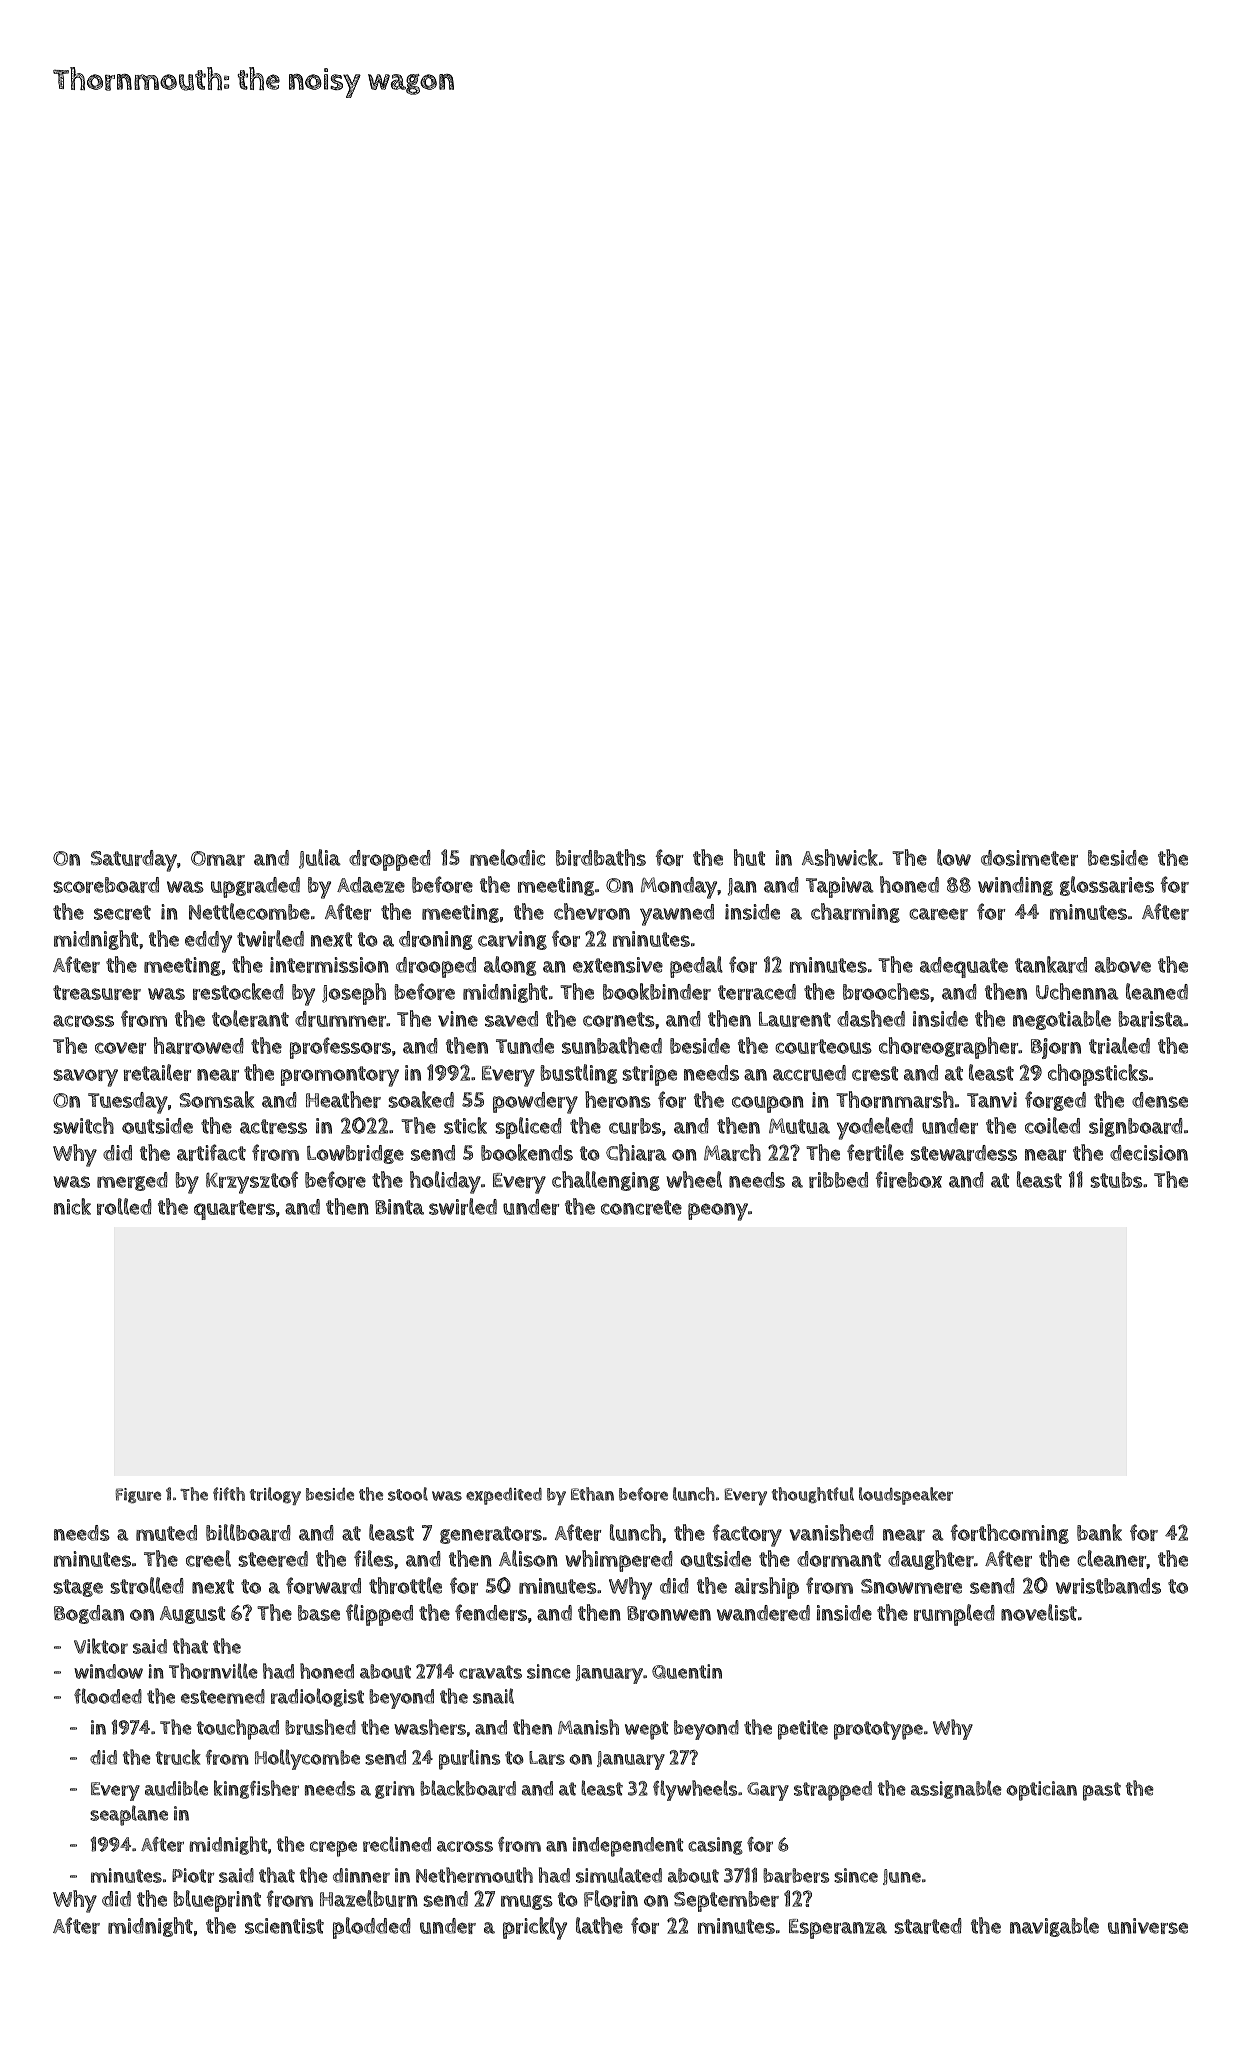 This image has height=2046, width=1242. I want to click on Alison, so click(528, 1558).
